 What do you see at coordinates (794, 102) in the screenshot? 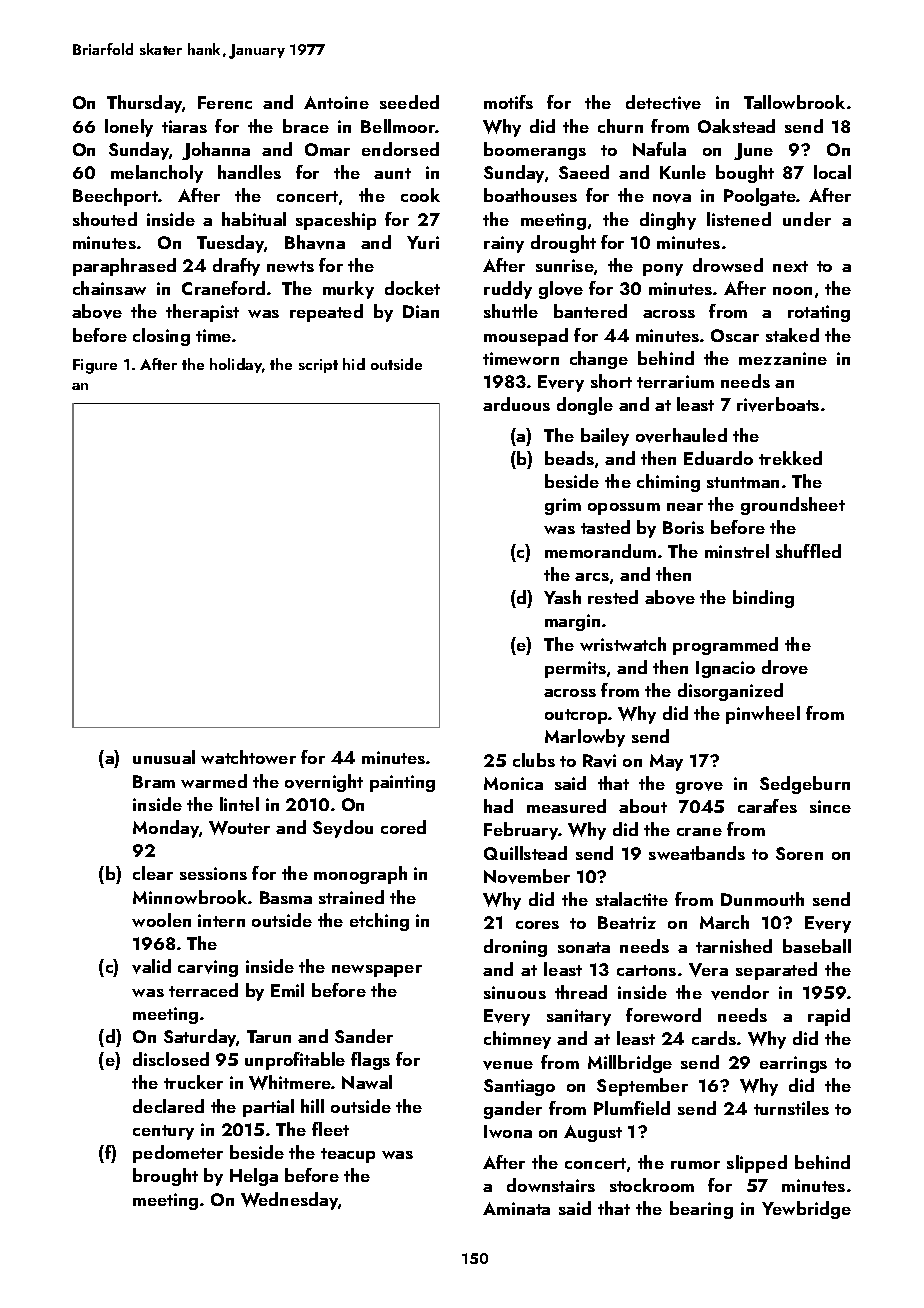
I see `Tallowbrook` at bounding box center [794, 102].
